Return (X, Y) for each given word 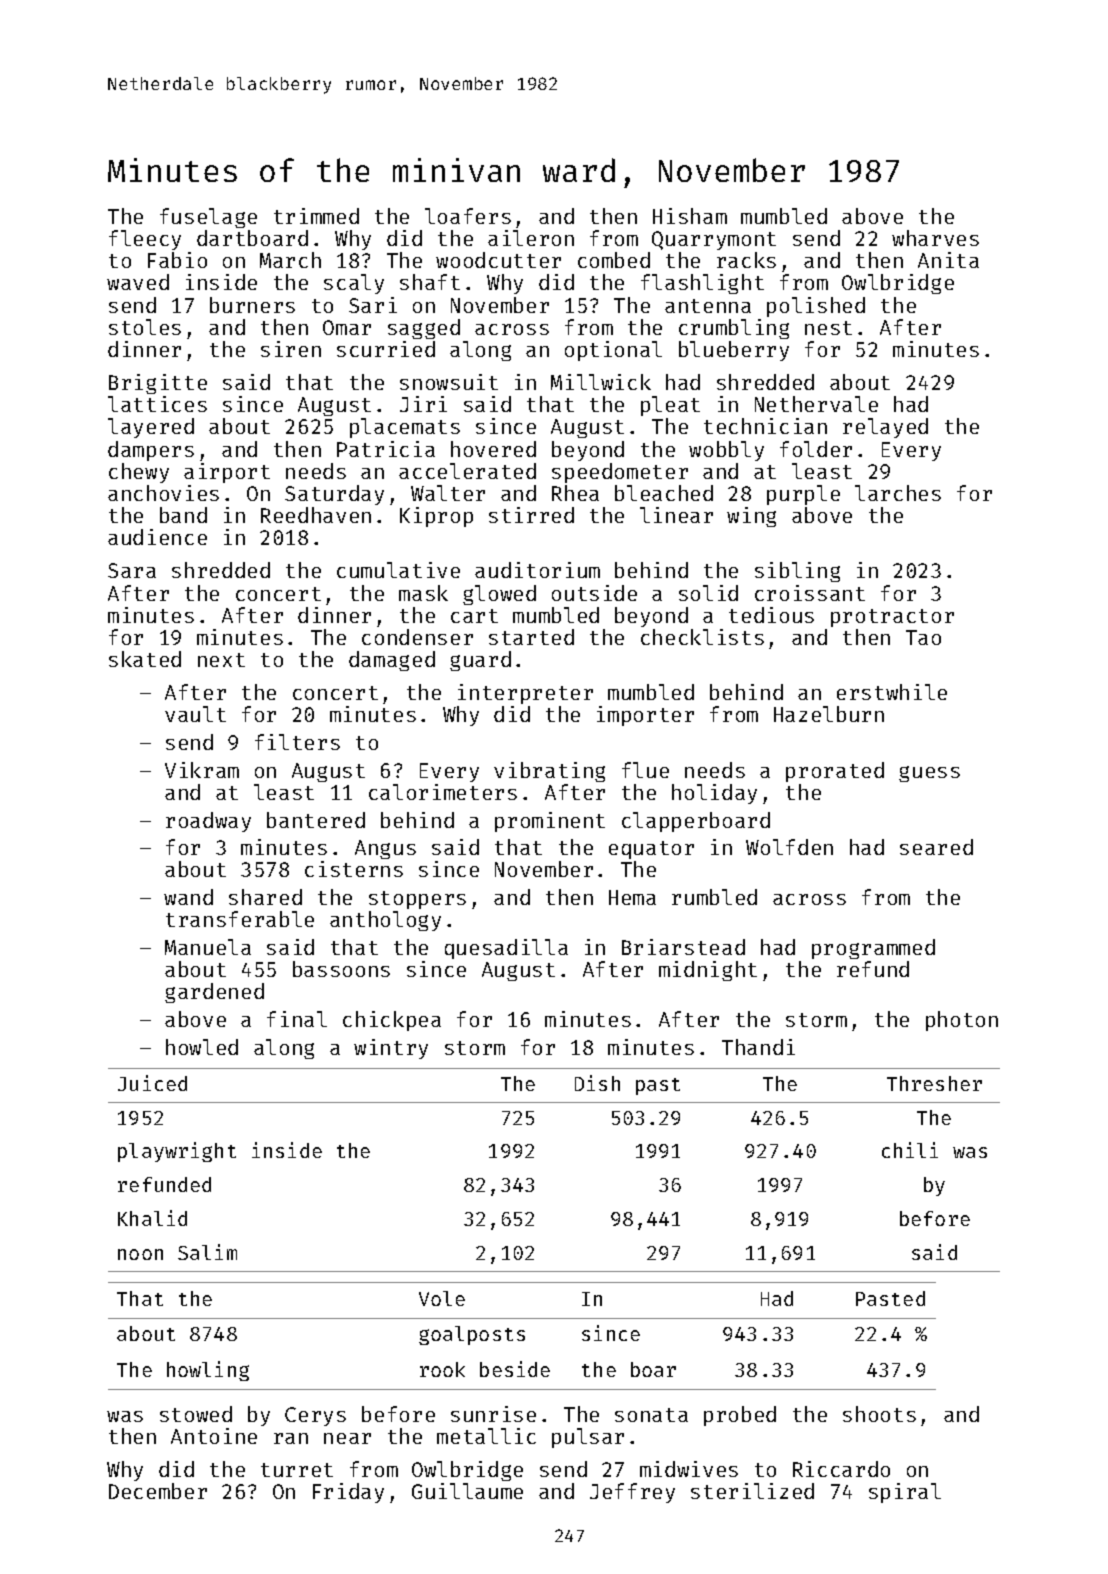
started (531, 637)
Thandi (758, 1047)
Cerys (315, 1416)
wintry (391, 1049)
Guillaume (467, 1491)
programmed (873, 949)
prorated (835, 772)
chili (910, 1150)
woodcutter (498, 260)
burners (252, 305)
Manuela (208, 947)
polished (816, 307)
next (221, 660)
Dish (597, 1083)
